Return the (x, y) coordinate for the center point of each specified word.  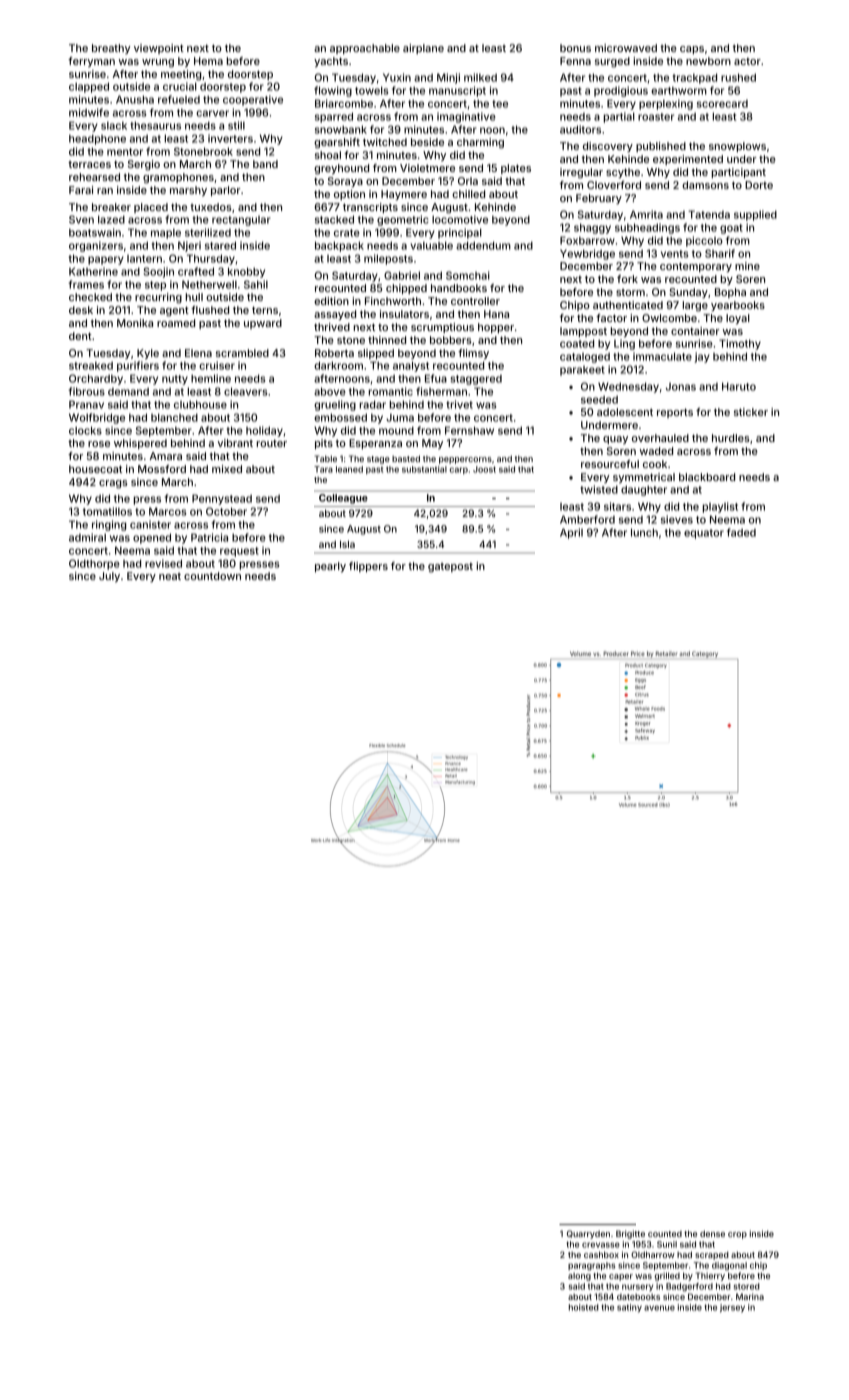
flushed (210, 310)
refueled (179, 99)
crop (737, 1235)
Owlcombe (669, 318)
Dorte (759, 185)
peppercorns (465, 460)
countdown (212, 576)
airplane (423, 49)
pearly (330, 567)
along (579, 1277)
